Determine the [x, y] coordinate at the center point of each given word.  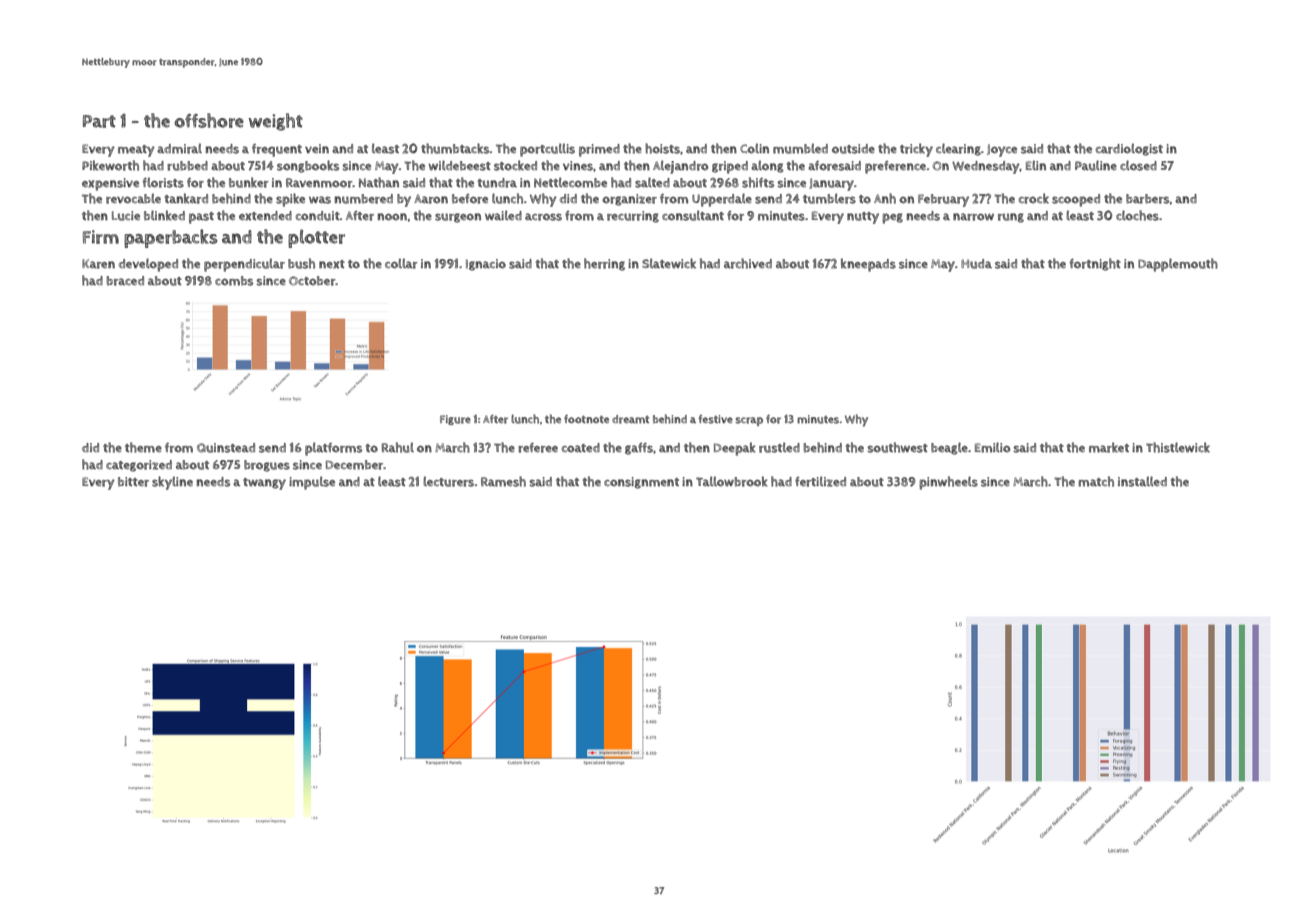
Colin [754, 148]
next [332, 264]
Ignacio [486, 265]
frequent [277, 150]
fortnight [1095, 264]
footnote [586, 419]
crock [1034, 198]
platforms [333, 449]
